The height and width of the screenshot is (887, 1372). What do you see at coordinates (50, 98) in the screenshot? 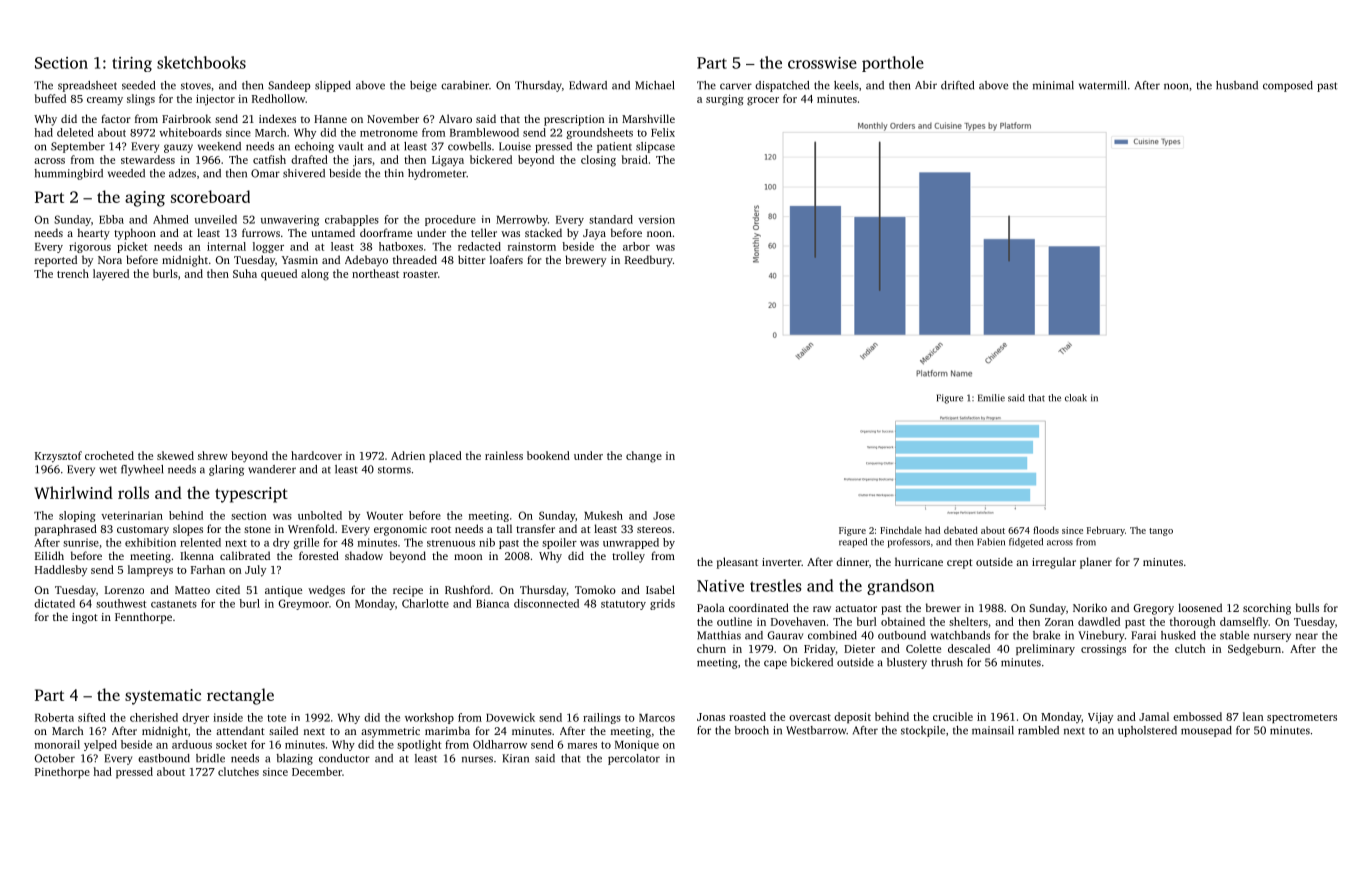
I see `buffed` at bounding box center [50, 98].
